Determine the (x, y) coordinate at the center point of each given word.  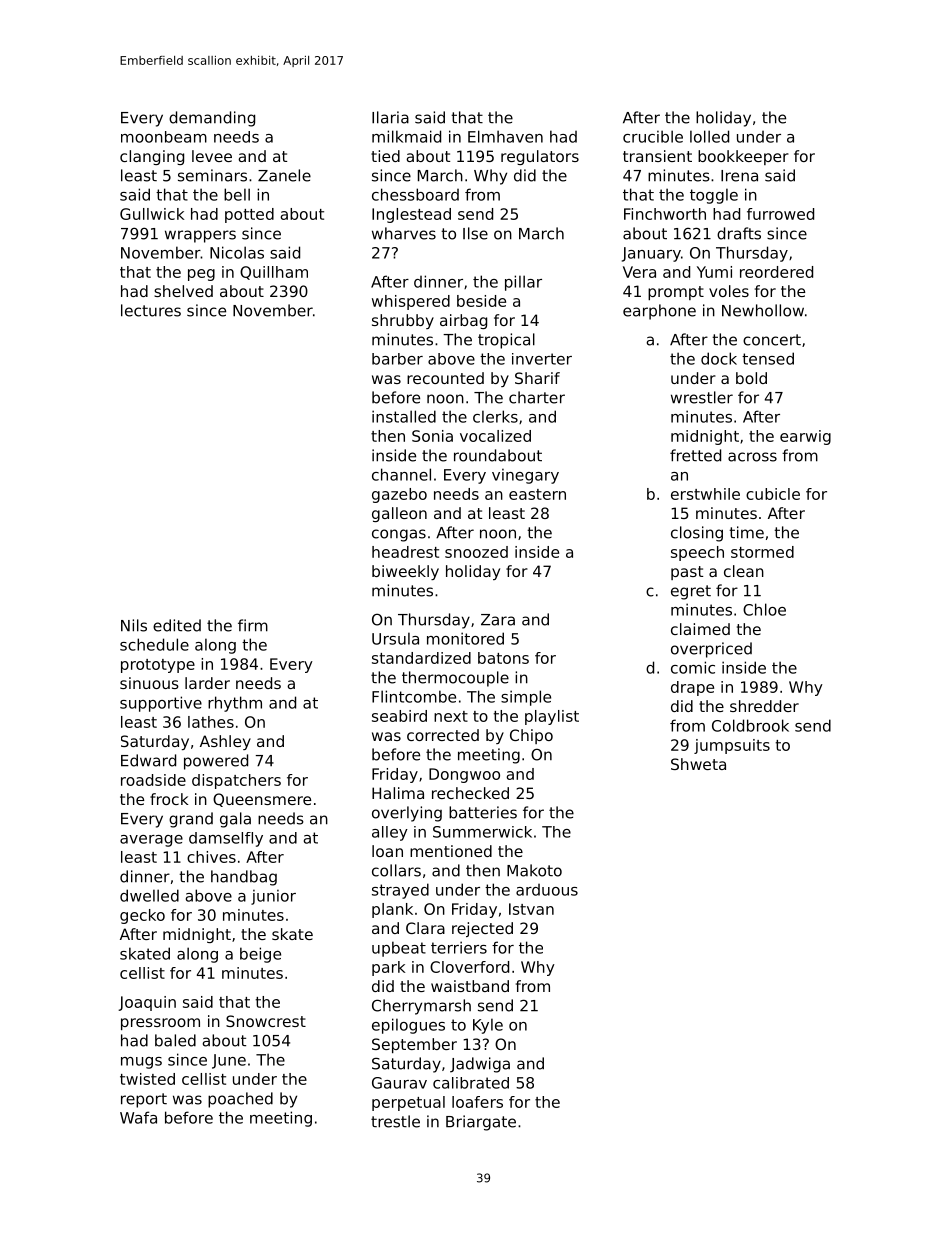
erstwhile (705, 494)
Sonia (432, 436)
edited (177, 625)
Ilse (475, 233)
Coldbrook (750, 725)
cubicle (773, 494)
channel (401, 474)
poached (240, 1100)
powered (216, 762)
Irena (739, 176)
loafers (477, 1102)
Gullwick (152, 214)
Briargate (481, 1123)
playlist (552, 717)
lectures (151, 310)
